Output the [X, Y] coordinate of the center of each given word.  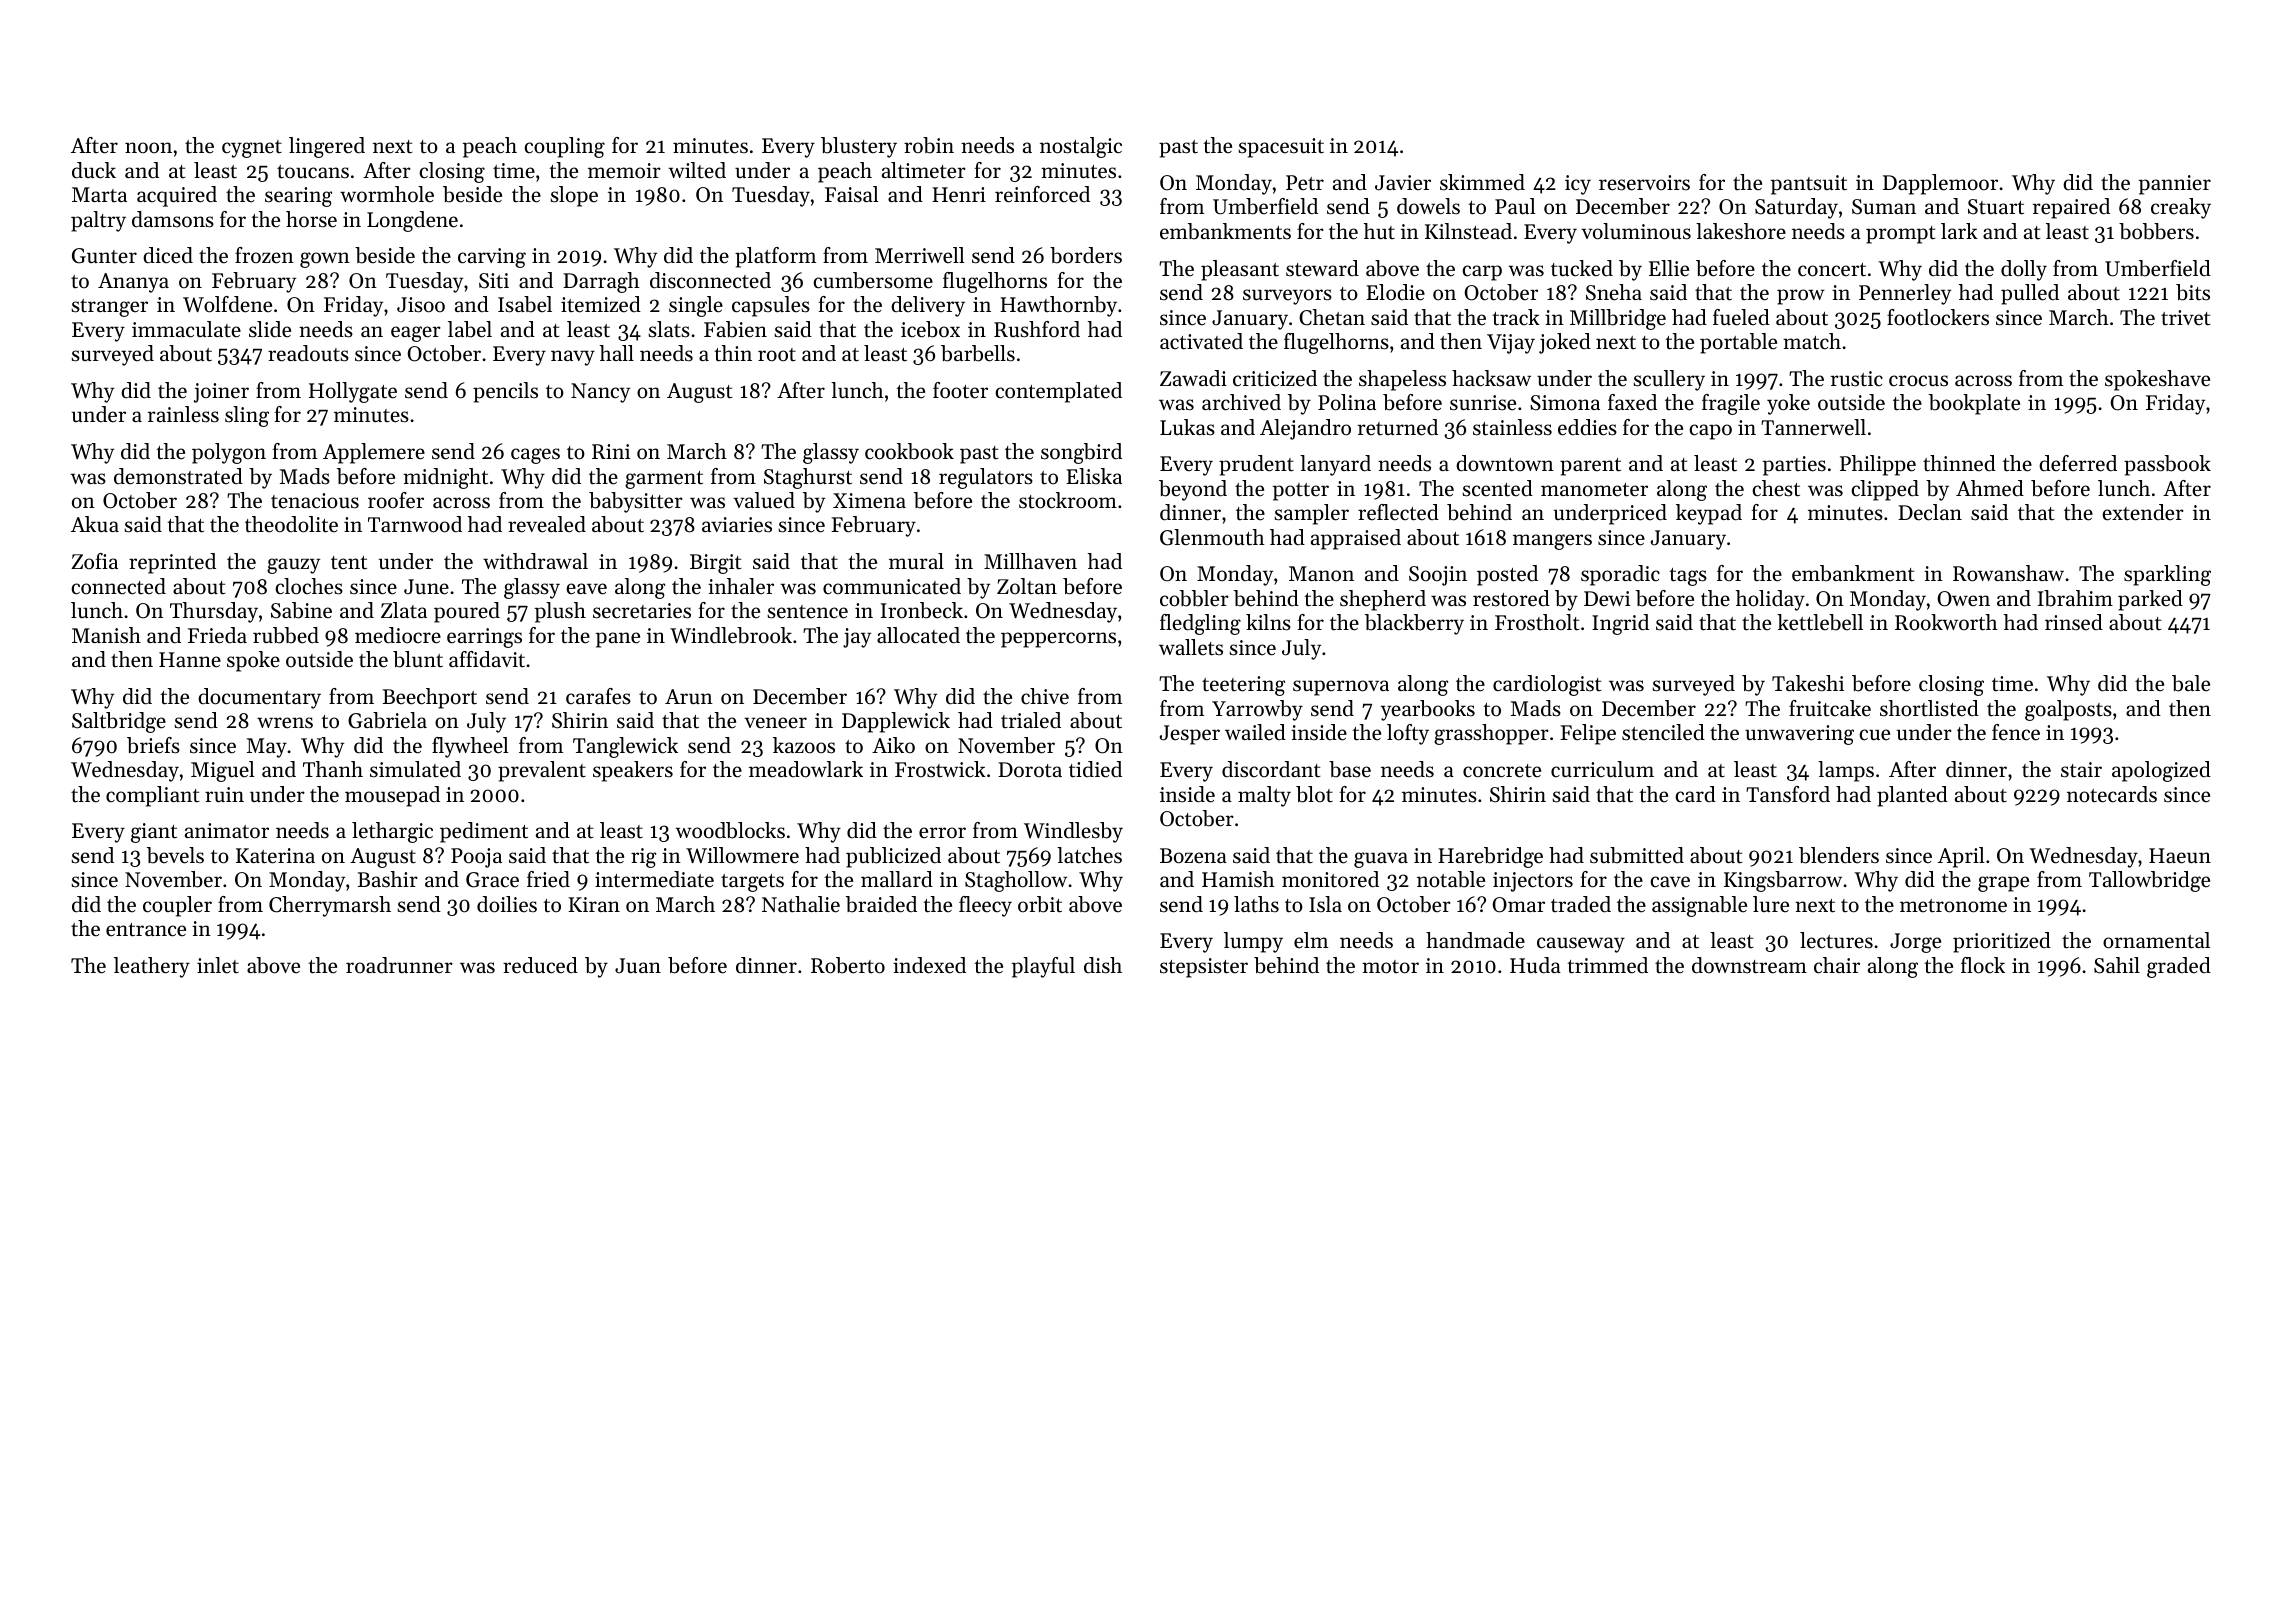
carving [492, 258]
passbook [2167, 465]
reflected [1398, 512]
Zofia [94, 561]
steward [1322, 268]
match [1812, 341]
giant [154, 833]
